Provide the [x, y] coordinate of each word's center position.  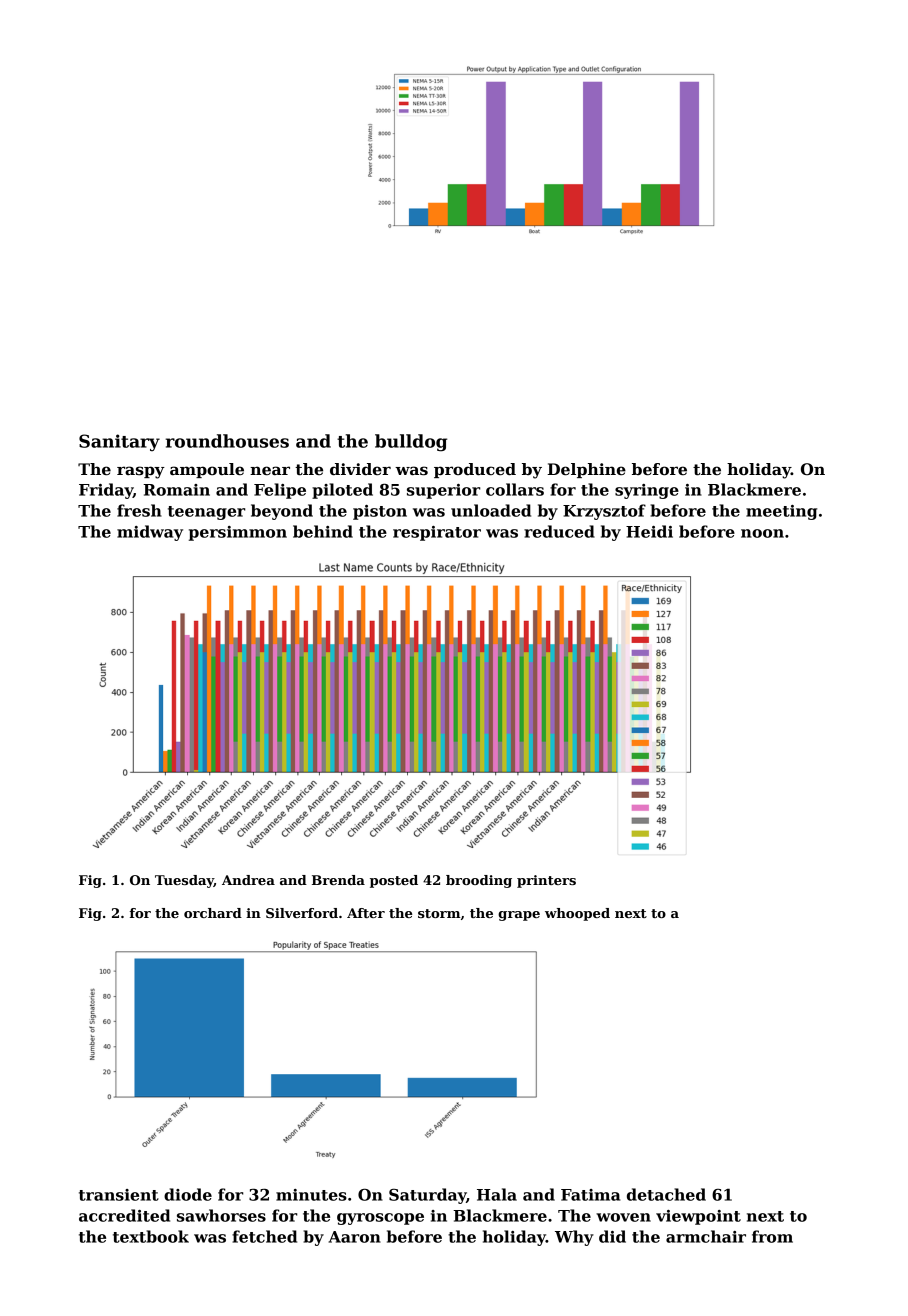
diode [188, 1194]
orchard [213, 913]
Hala [497, 1194]
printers [546, 881]
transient [119, 1195]
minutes [311, 1195]
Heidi [649, 531]
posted [394, 881]
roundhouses [227, 441]
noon [762, 533]
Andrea [248, 880]
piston [380, 512]
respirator [437, 533]
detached [666, 1194]
